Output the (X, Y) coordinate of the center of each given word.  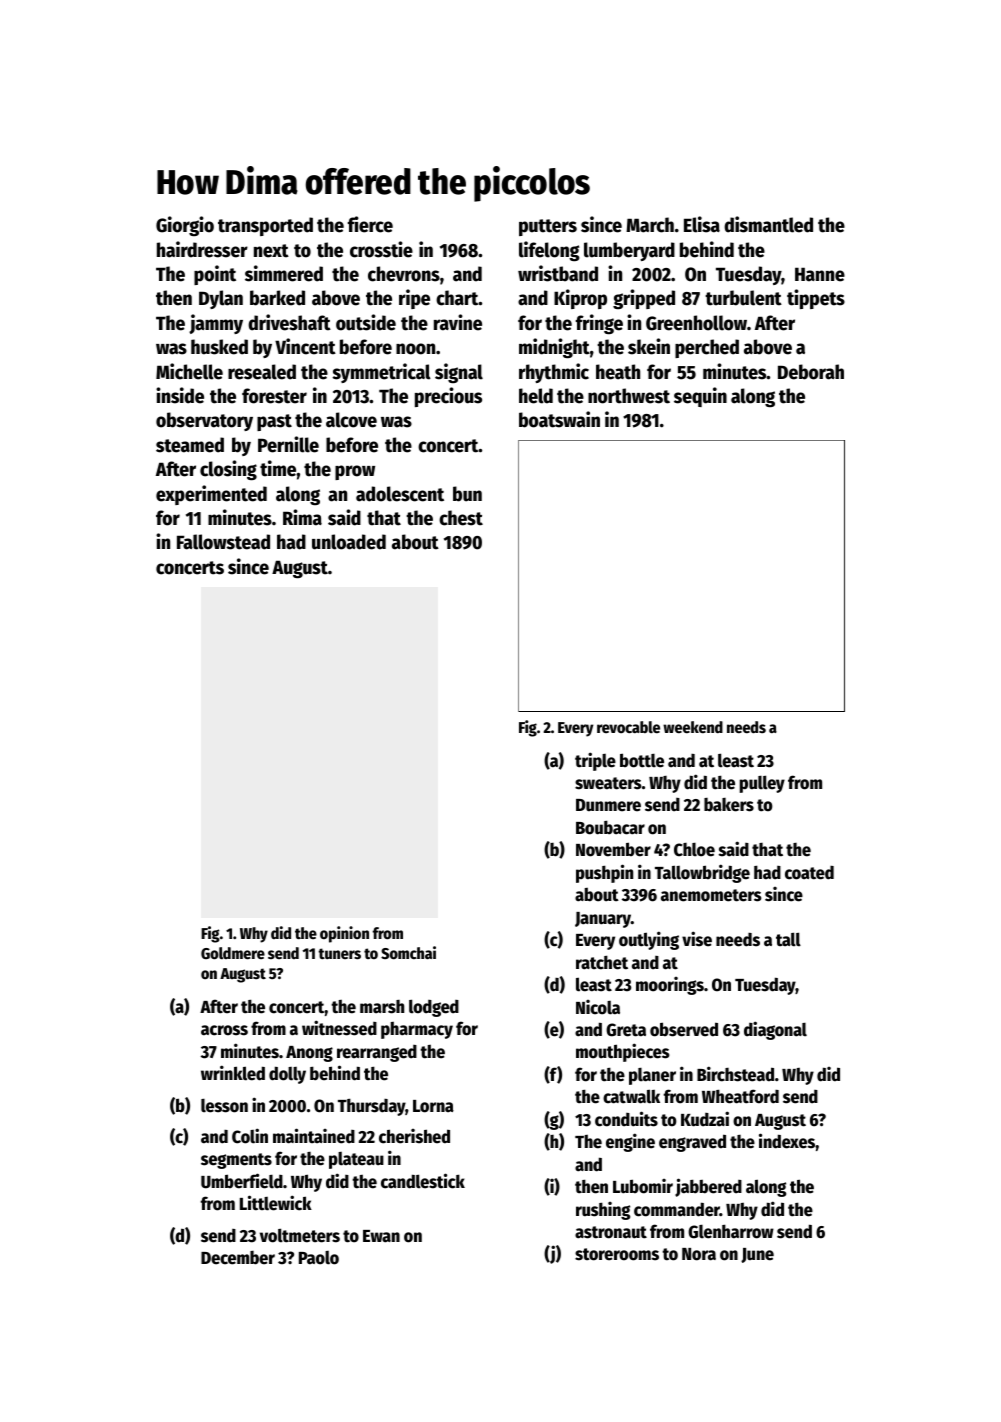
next (271, 251)
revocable (628, 727)
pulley (762, 784)
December (238, 1258)
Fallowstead (223, 542)
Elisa (702, 224)
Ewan (381, 1236)
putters (548, 227)
